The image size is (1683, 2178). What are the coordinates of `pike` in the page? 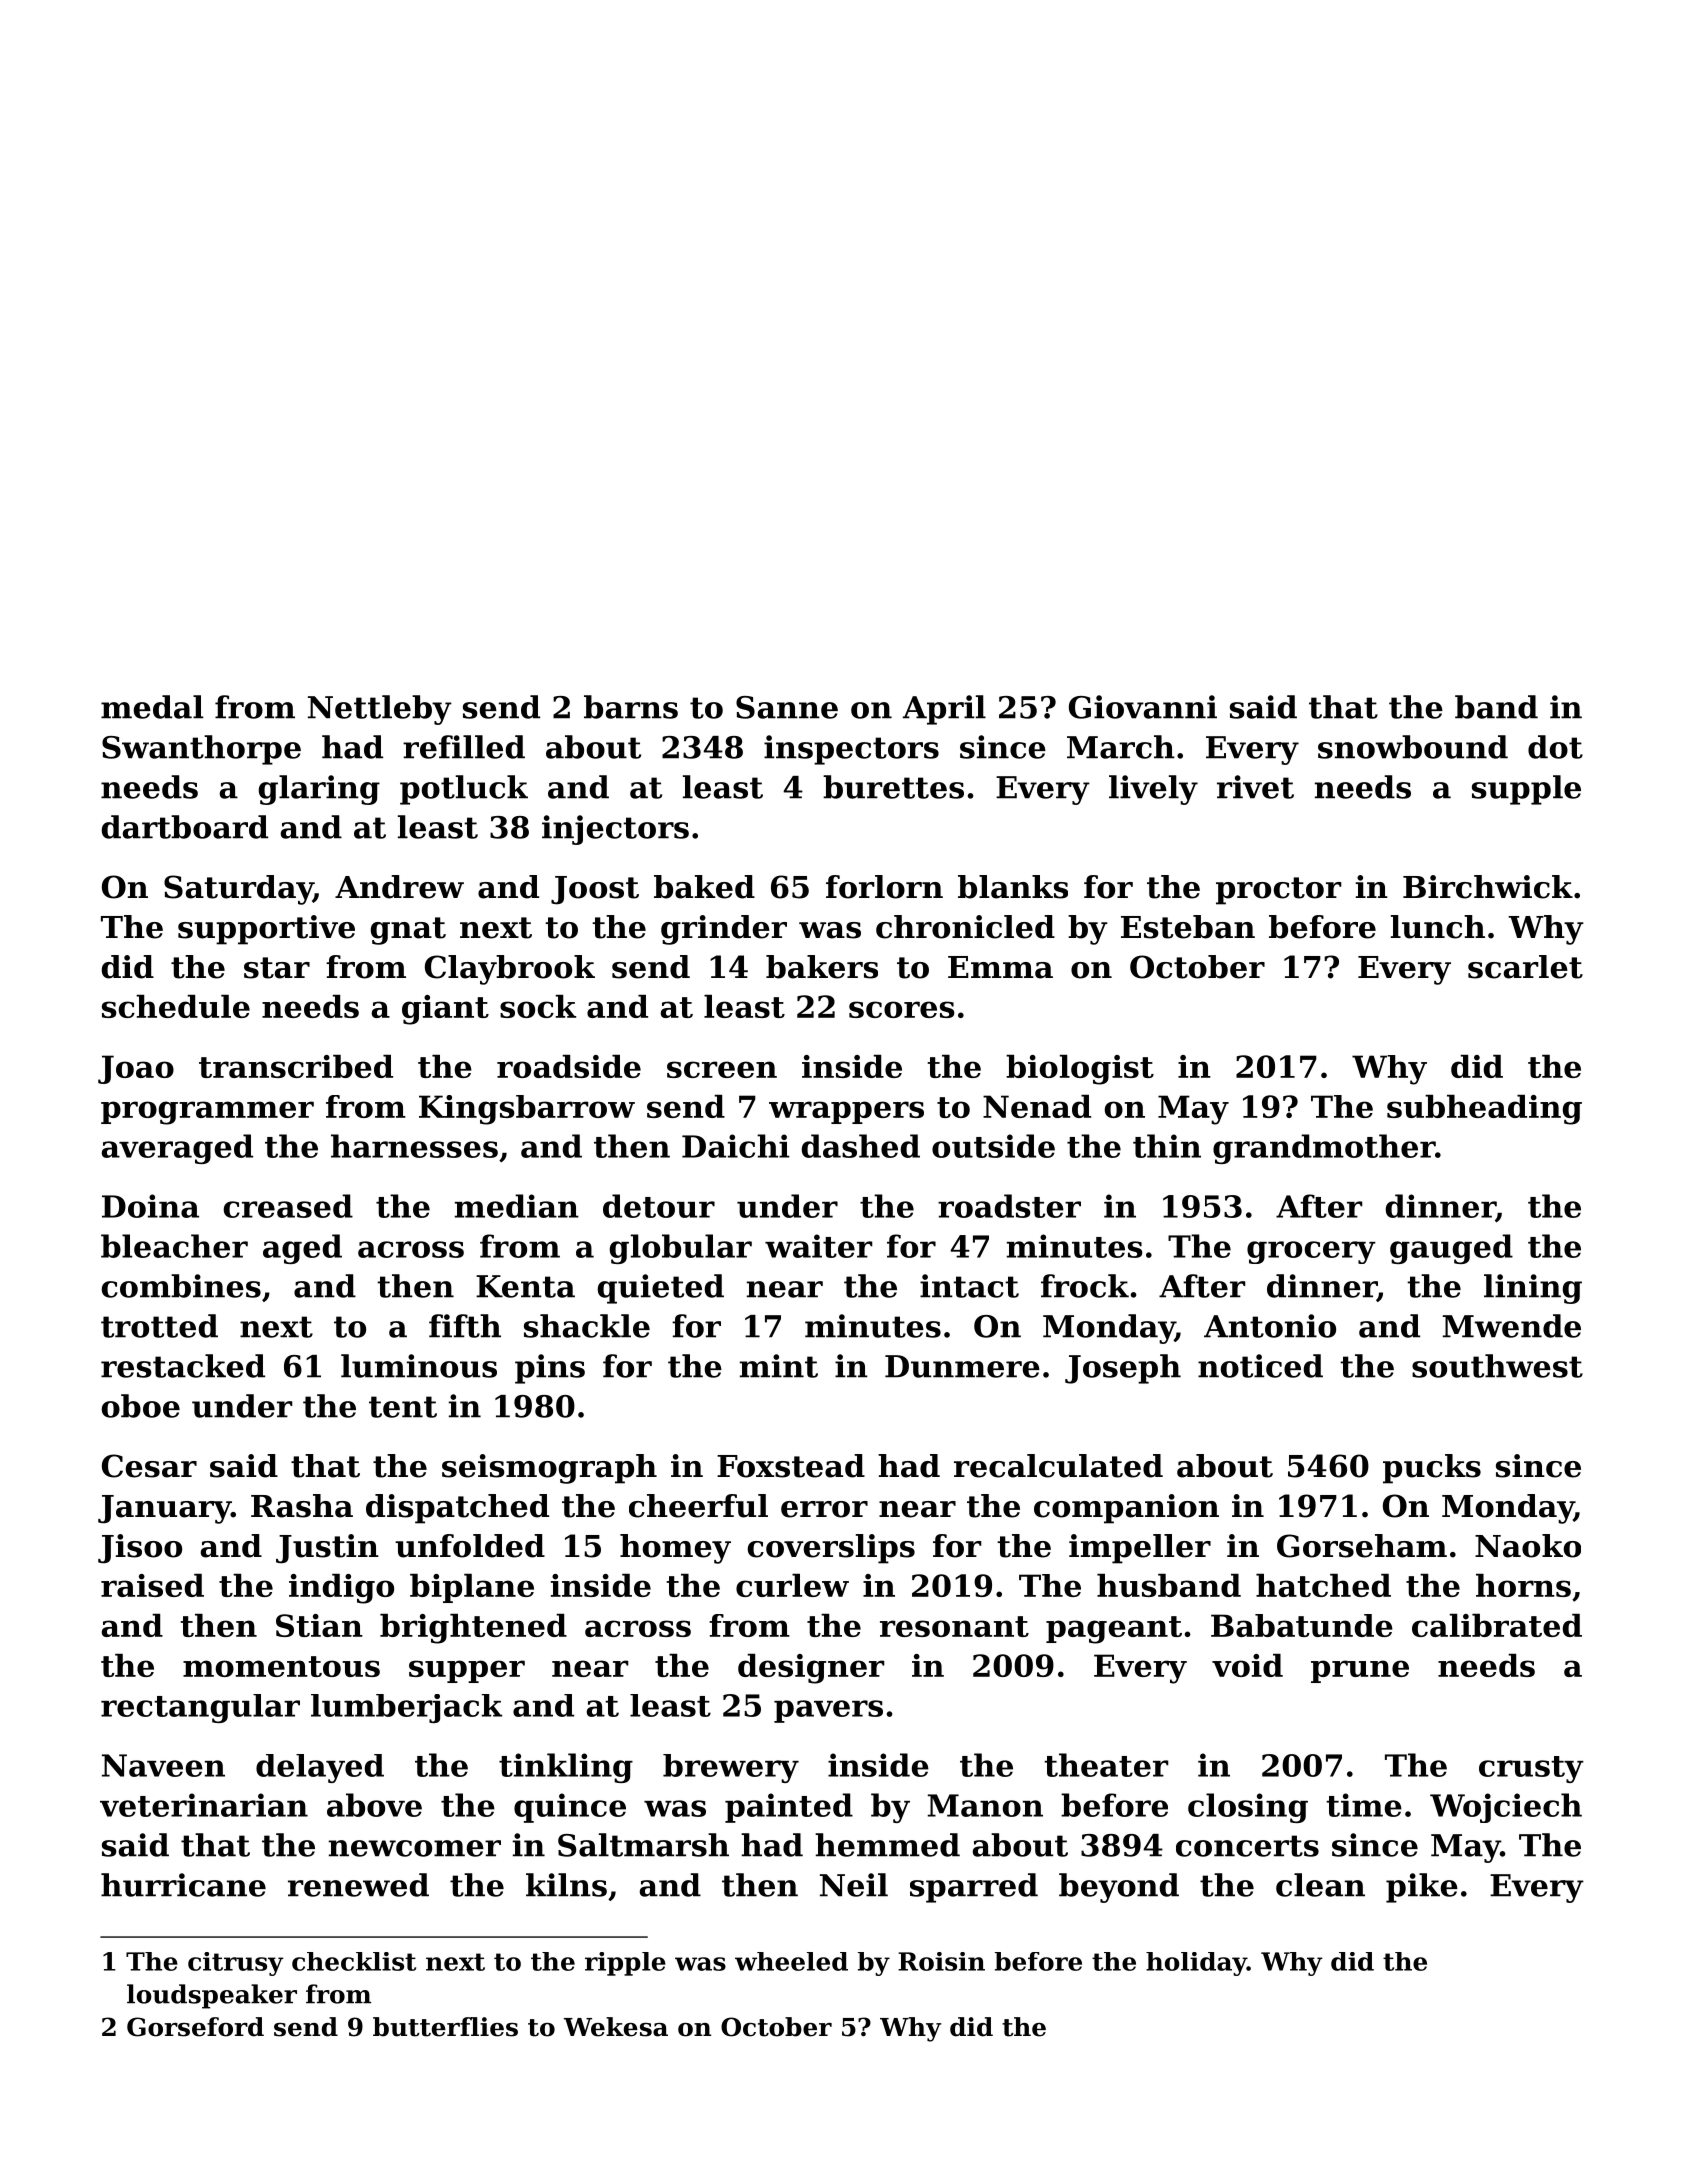 It's located at (1422, 1888).
